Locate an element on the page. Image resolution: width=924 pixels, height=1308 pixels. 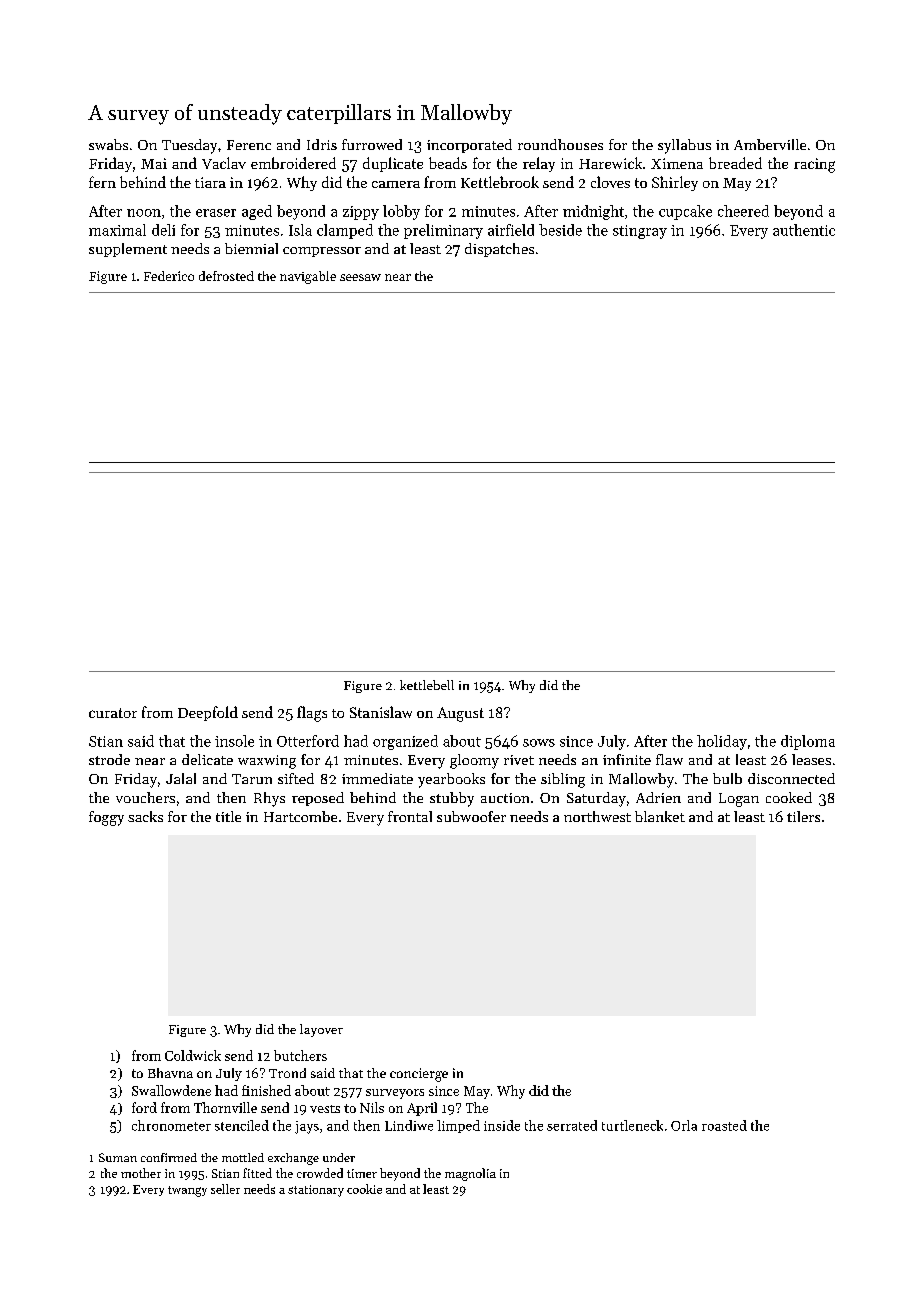
kettlebell is located at coordinates (427, 685).
